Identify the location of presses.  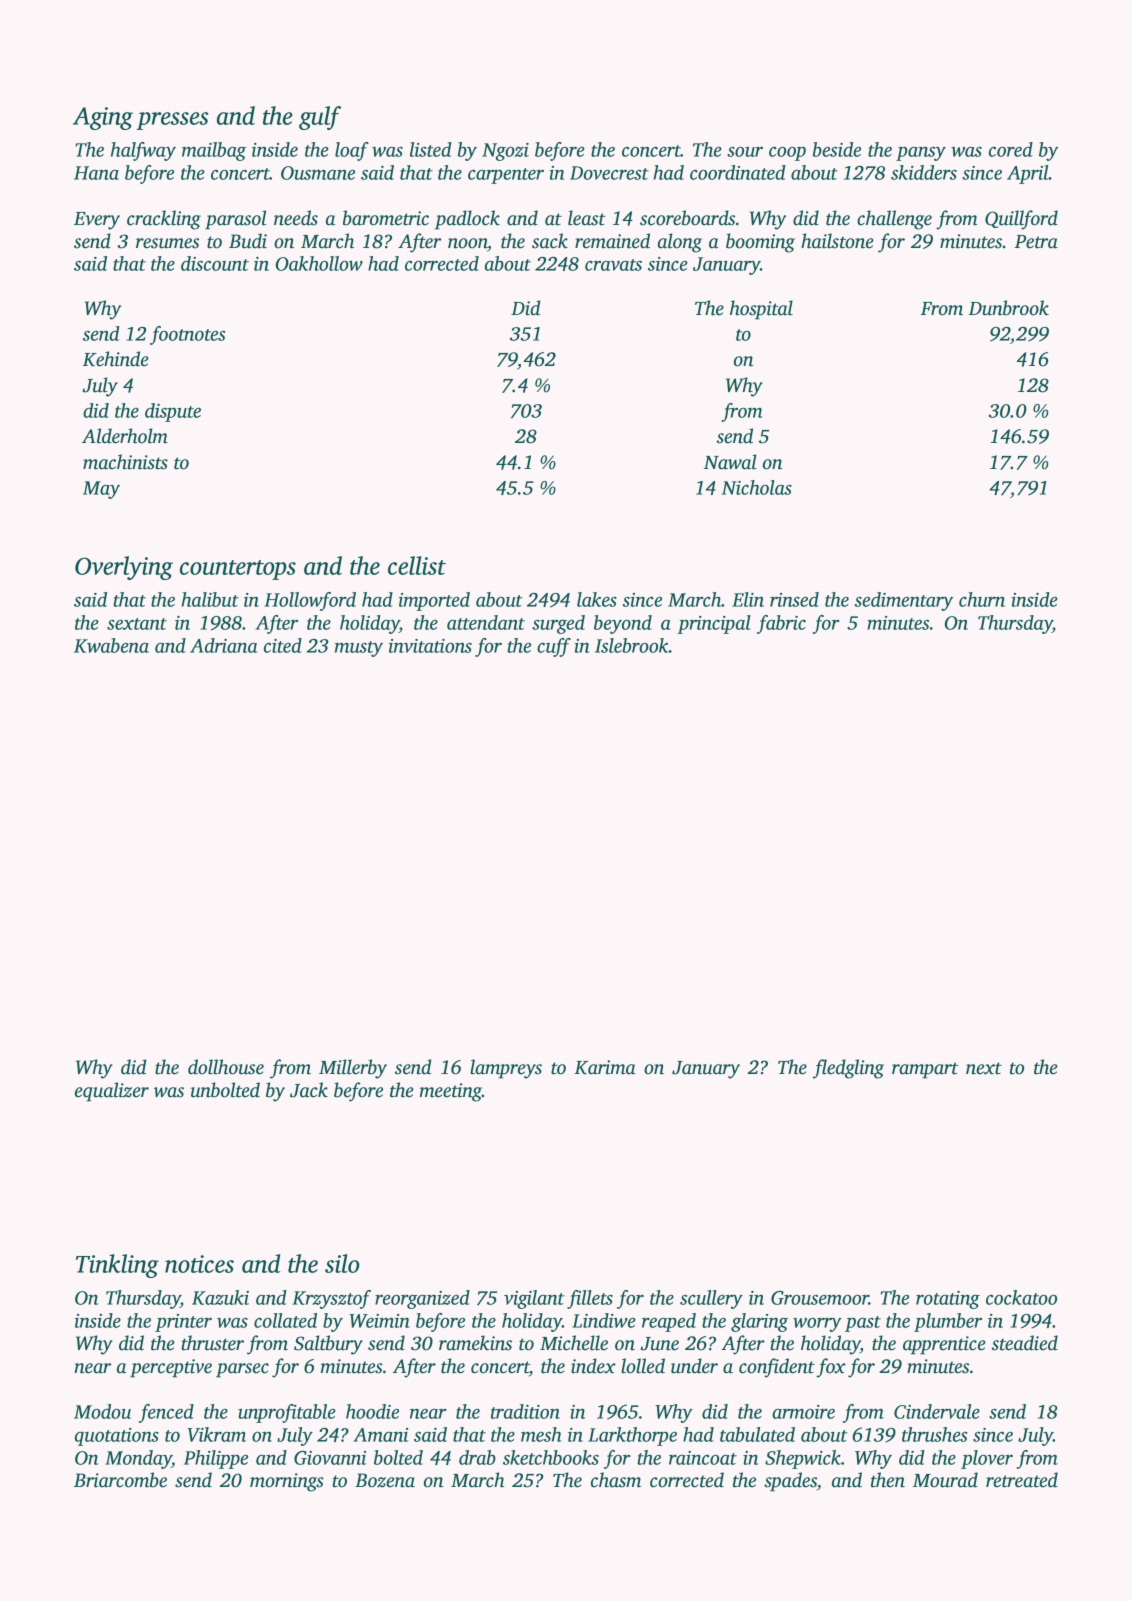
(172, 121).
